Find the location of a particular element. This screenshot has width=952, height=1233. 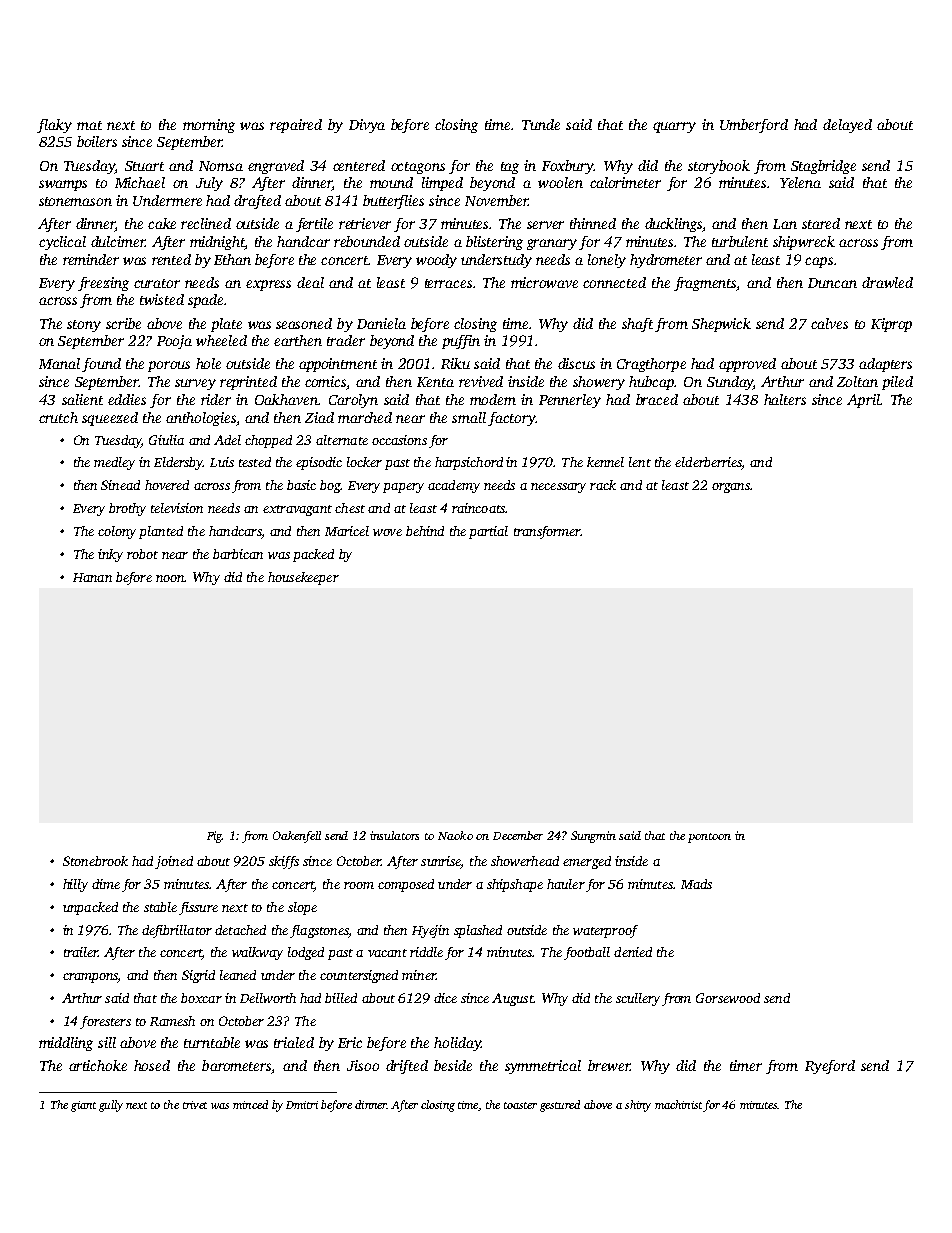

transformer is located at coordinates (547, 532).
